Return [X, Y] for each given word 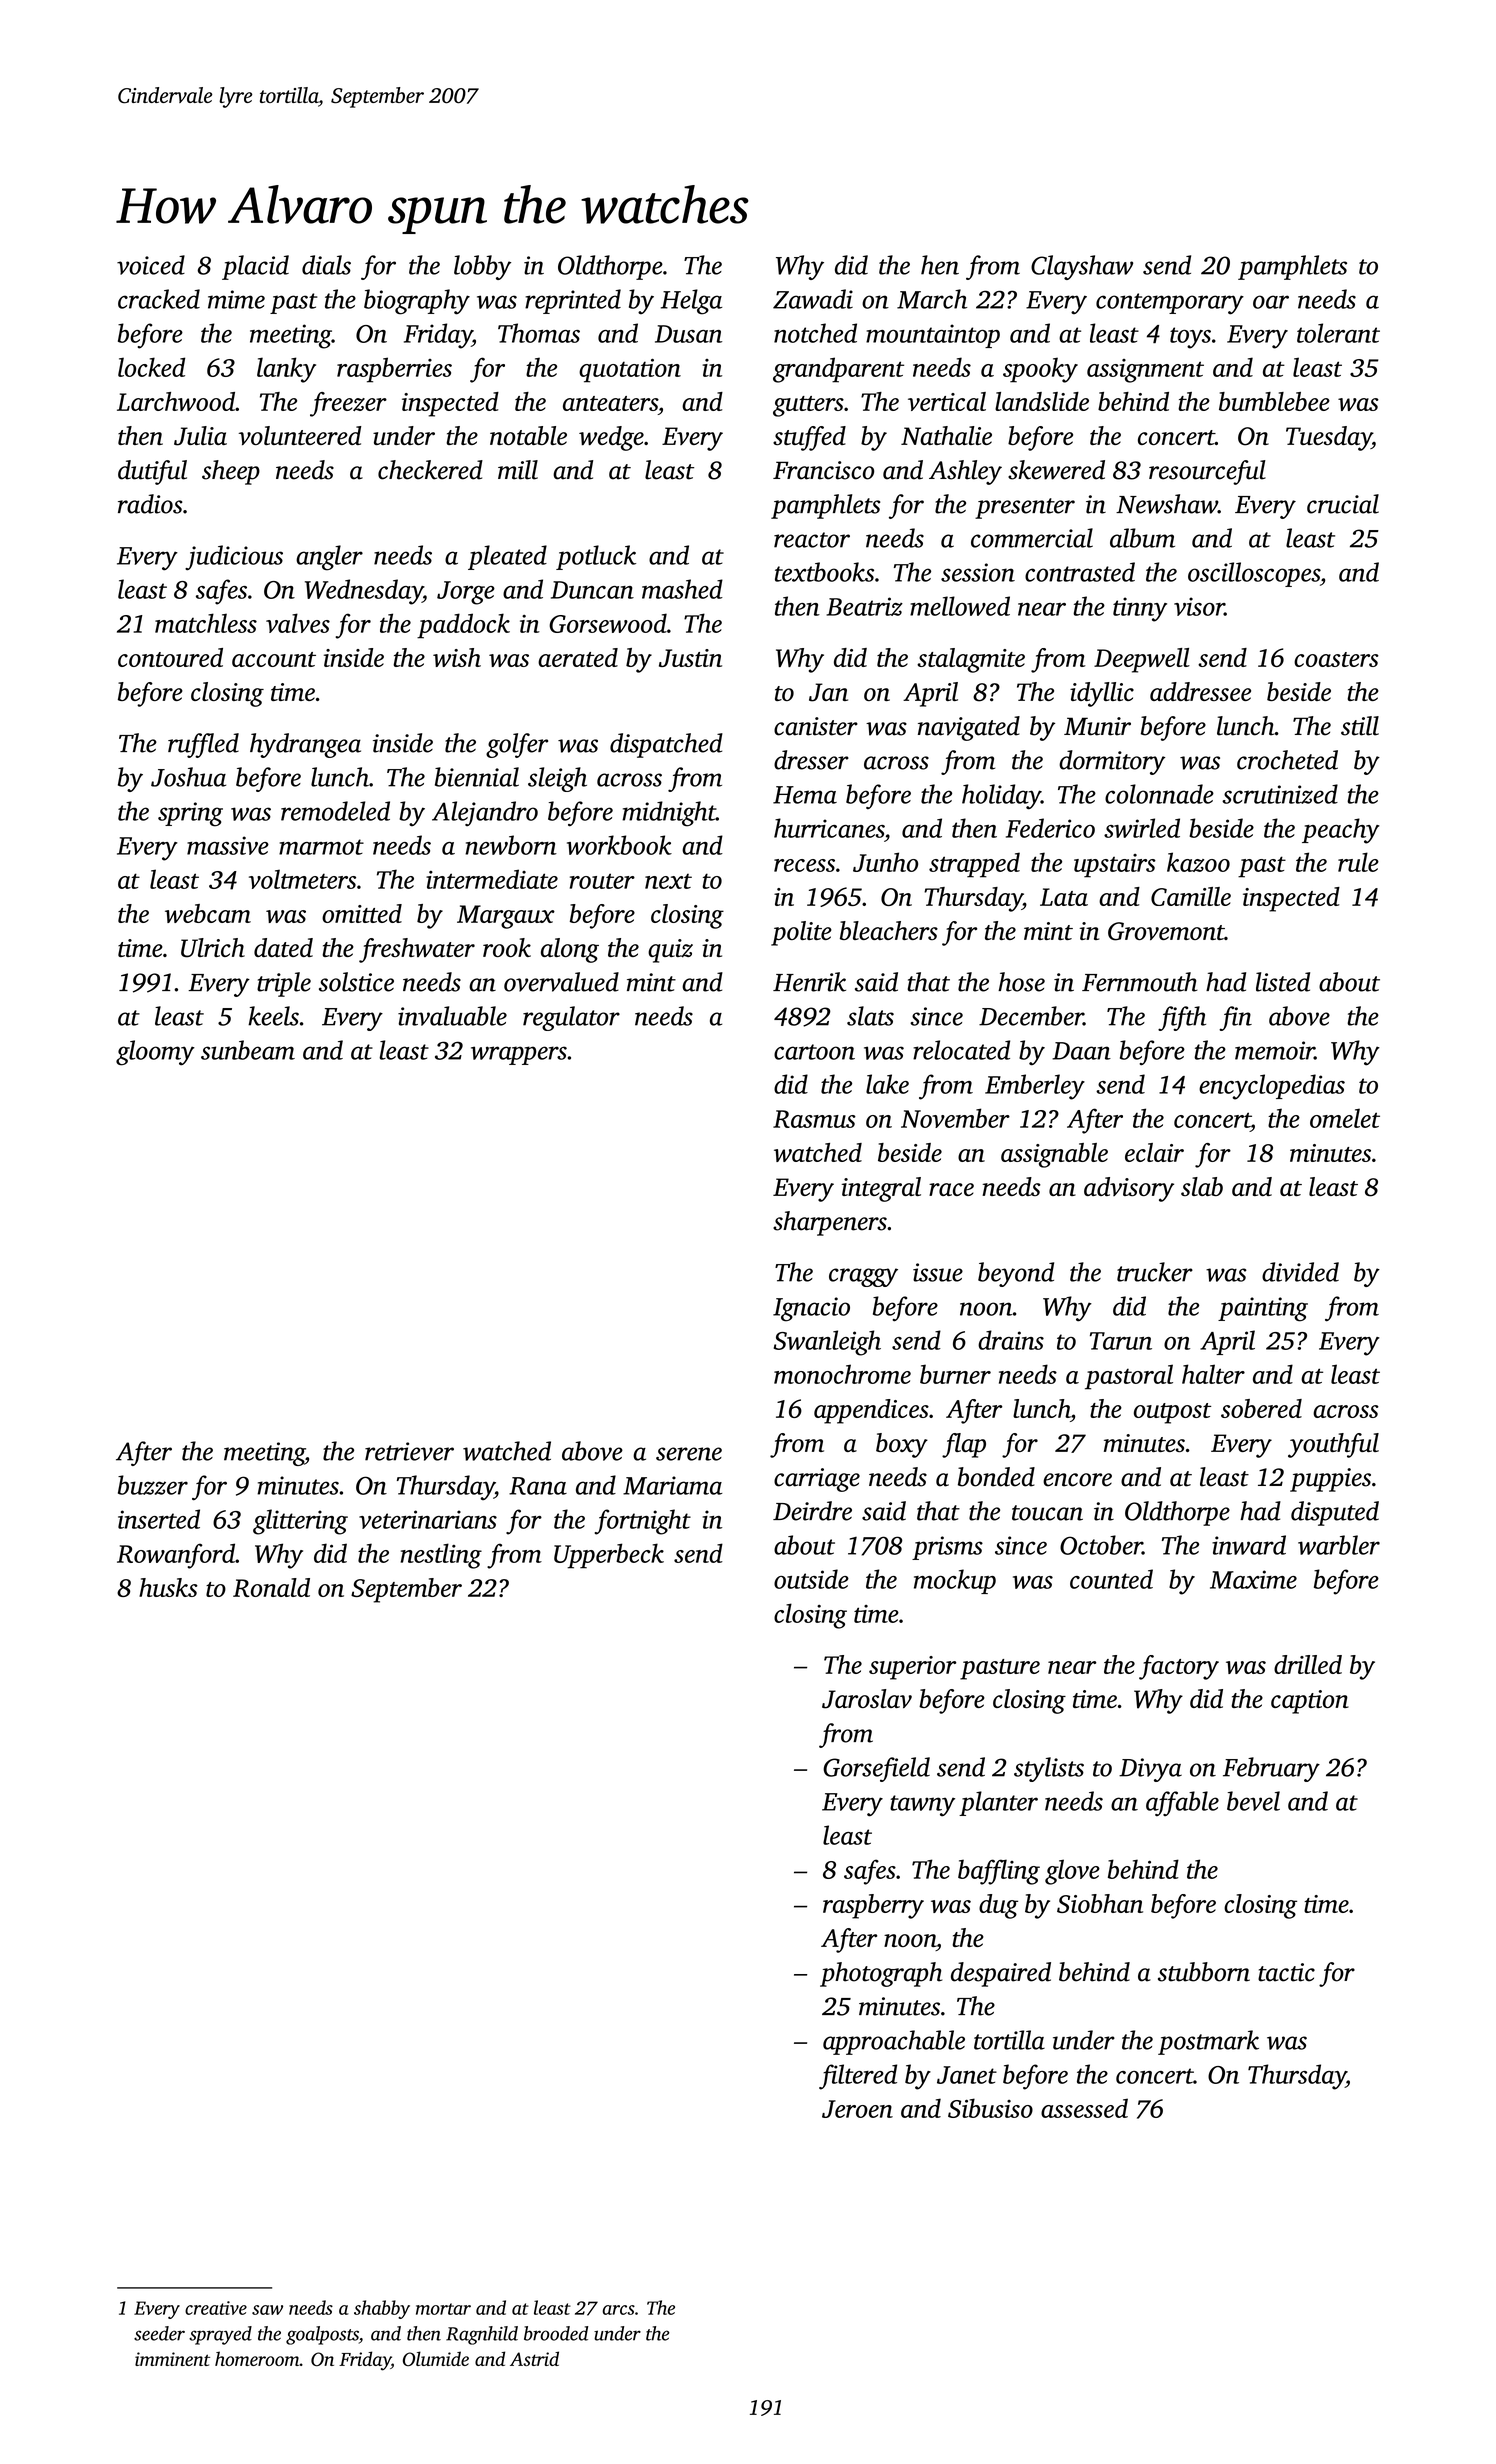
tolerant [1338, 333]
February [1271, 1769]
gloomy [155, 1053]
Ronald [271, 1587]
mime [236, 299]
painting [1263, 1309]
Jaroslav [867, 1699]
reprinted [573, 301]
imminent [172, 2359]
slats [870, 1016]
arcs [618, 2310]
